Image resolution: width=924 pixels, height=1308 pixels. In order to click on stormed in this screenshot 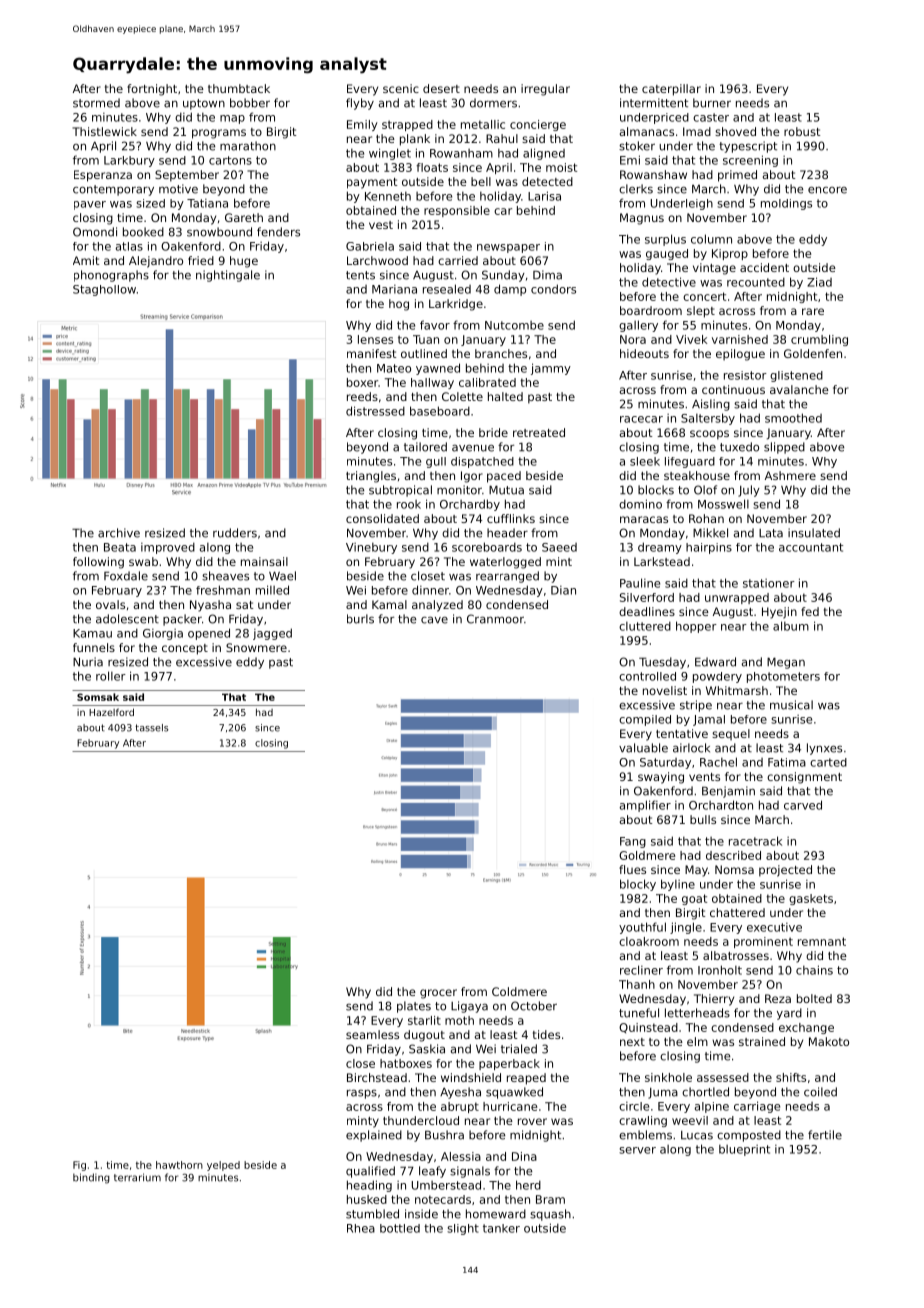, I will do `click(96, 103)`.
